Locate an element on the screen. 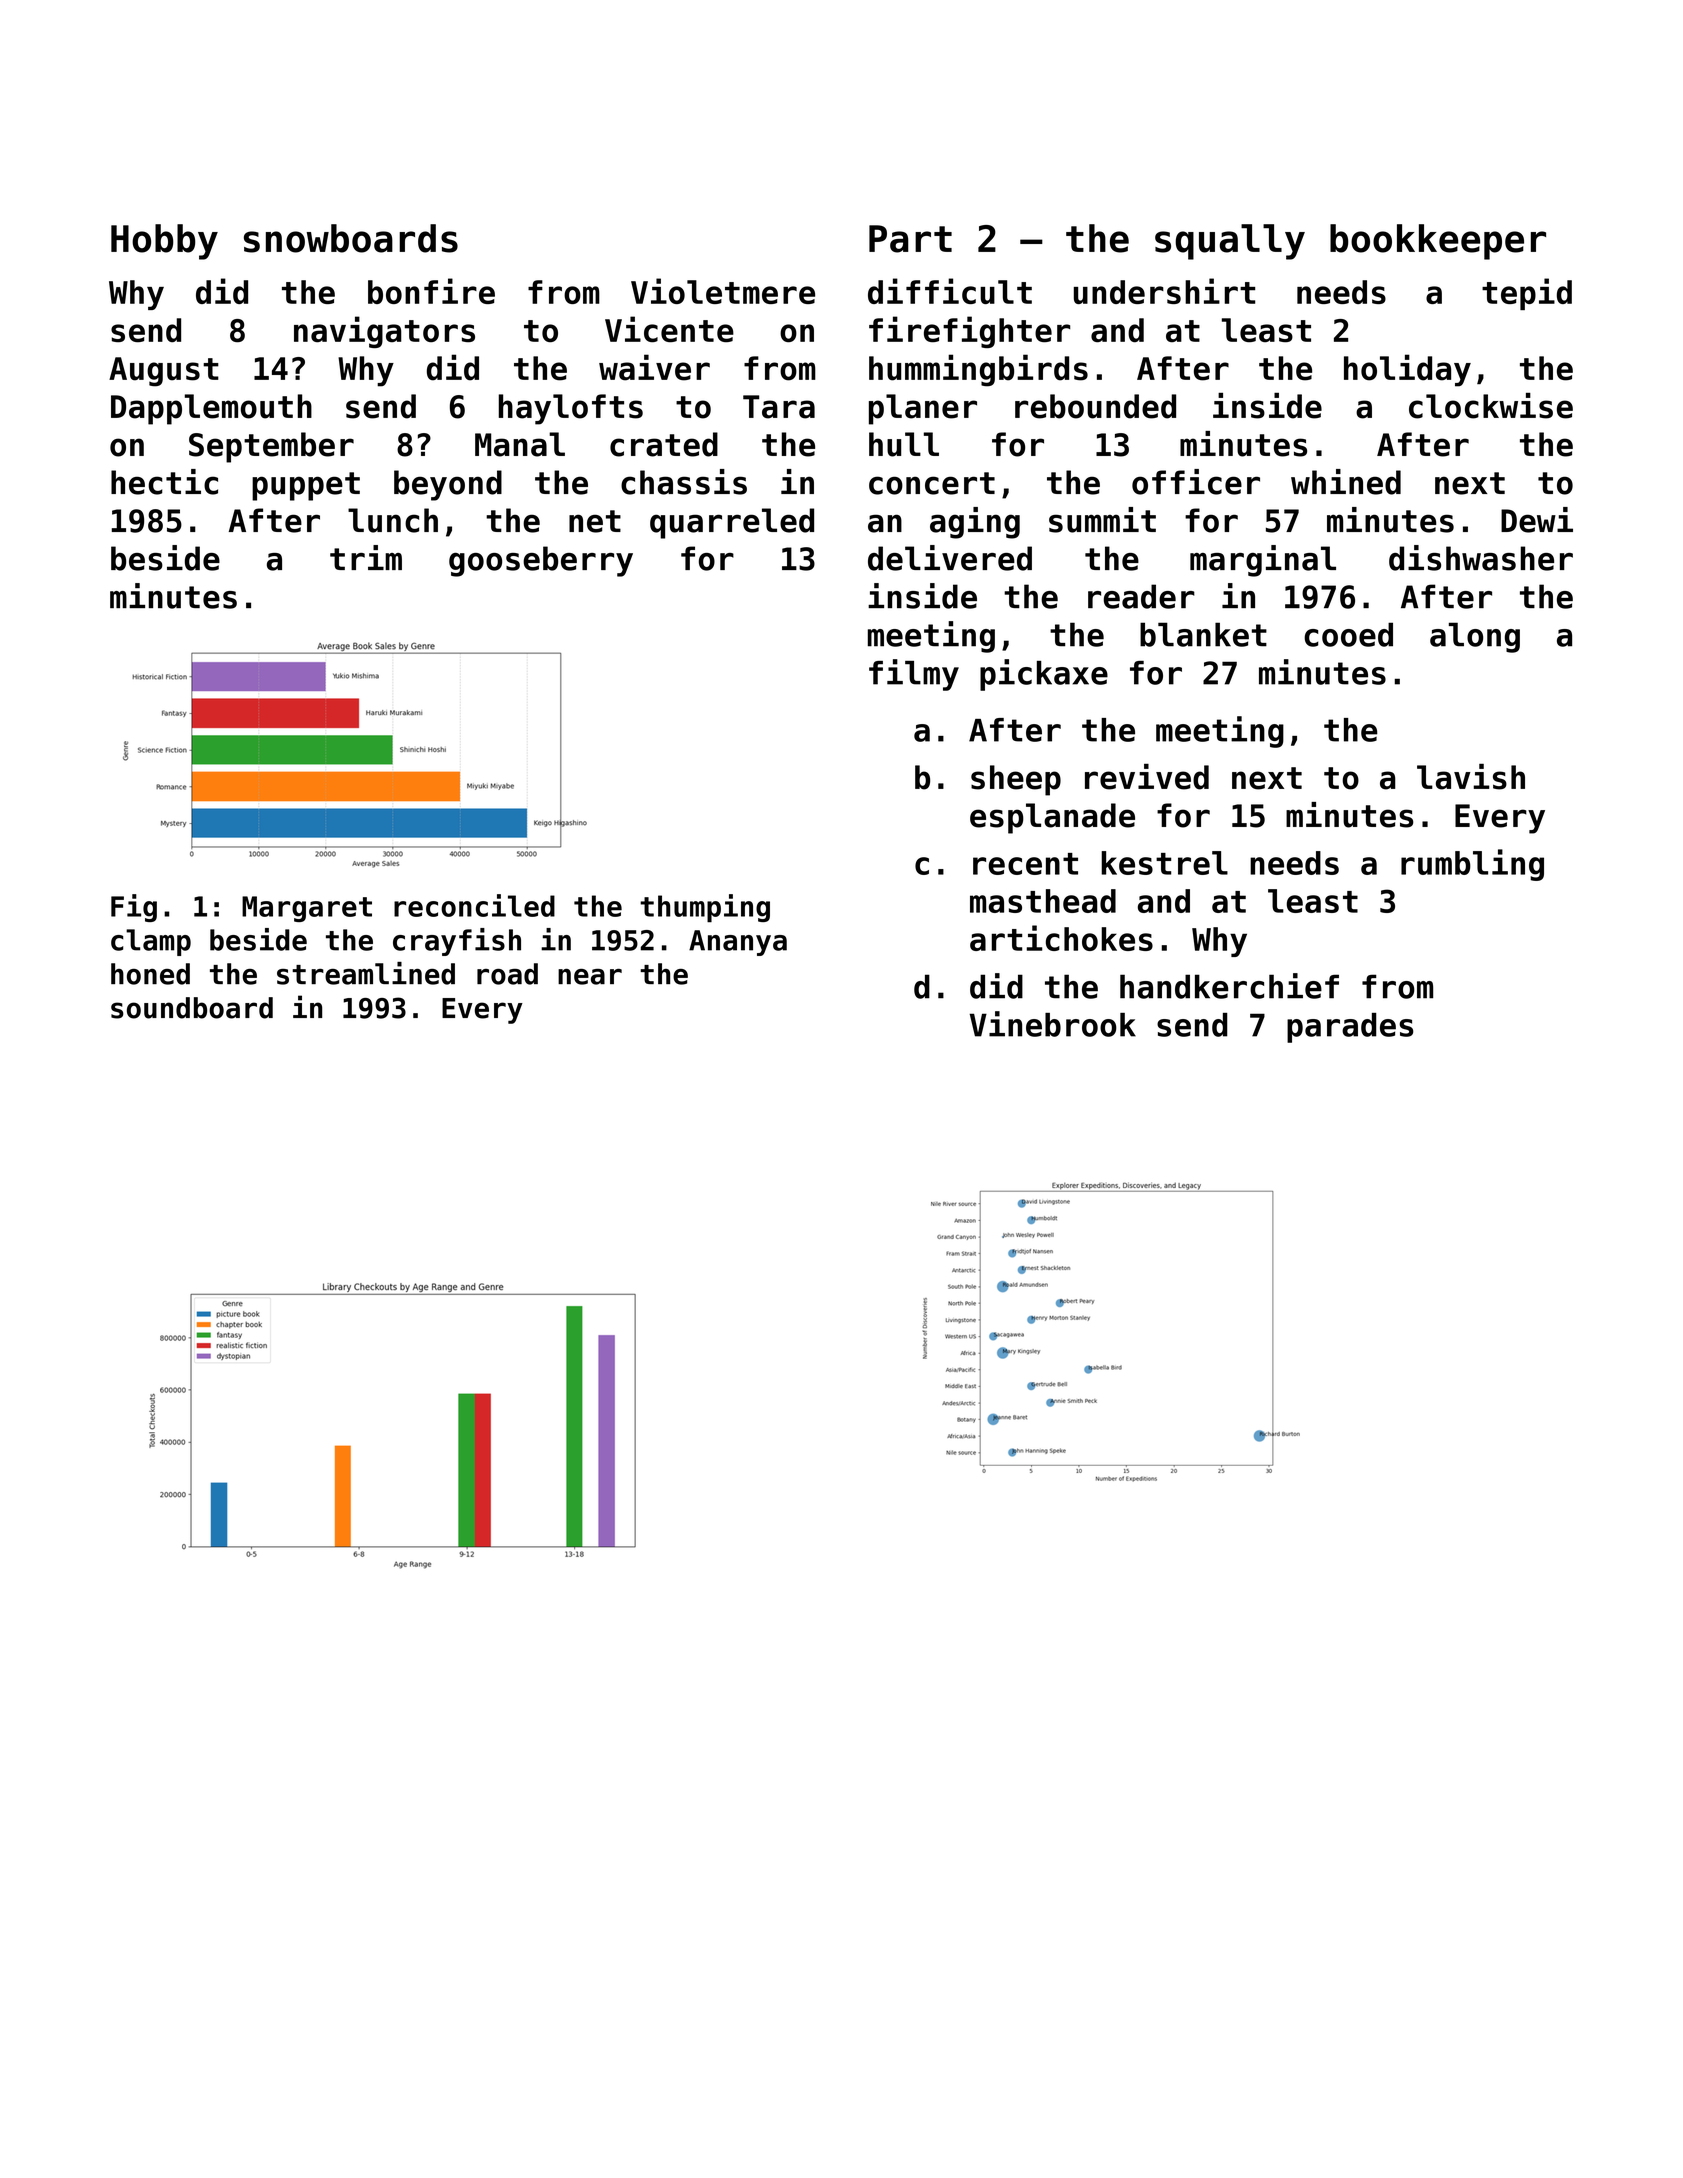  rebounded is located at coordinates (1095, 406).
